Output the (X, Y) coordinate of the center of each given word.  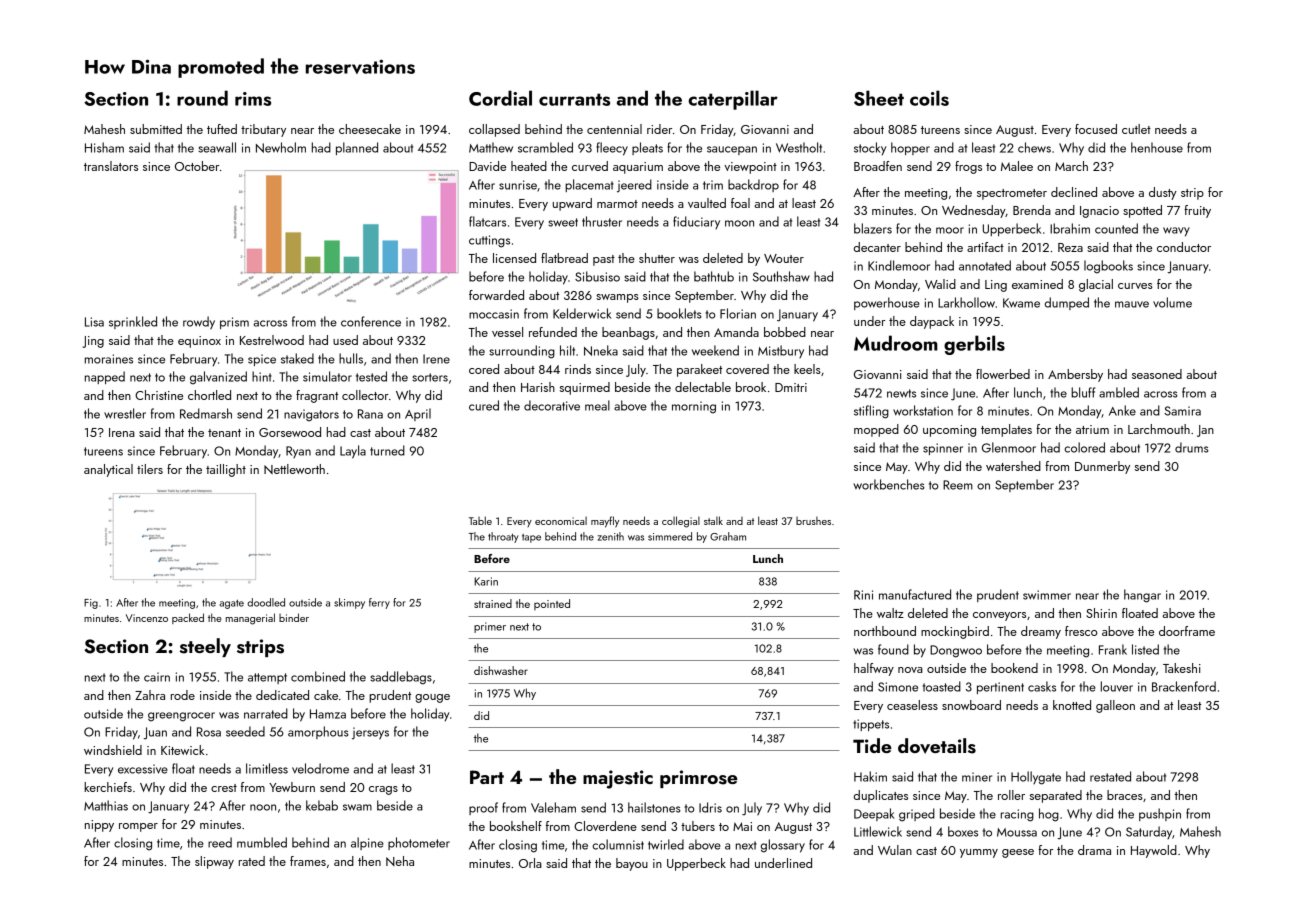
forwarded (496, 295)
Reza (1070, 247)
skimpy (349, 603)
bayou (632, 864)
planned (357, 148)
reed (220, 842)
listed (1145, 649)
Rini (863, 595)
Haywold (1154, 851)
